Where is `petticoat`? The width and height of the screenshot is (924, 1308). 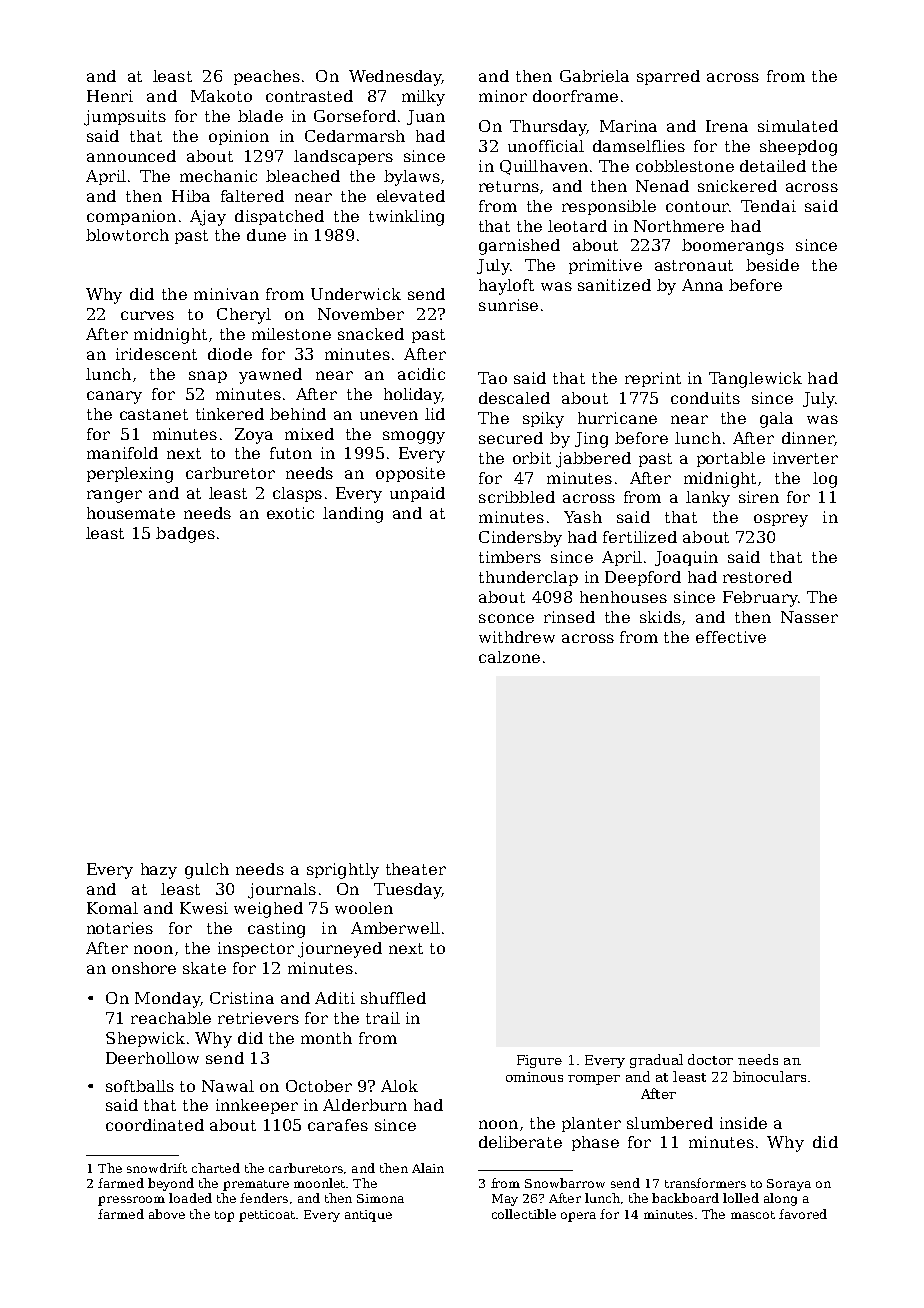 petticoat is located at coordinates (267, 1216).
